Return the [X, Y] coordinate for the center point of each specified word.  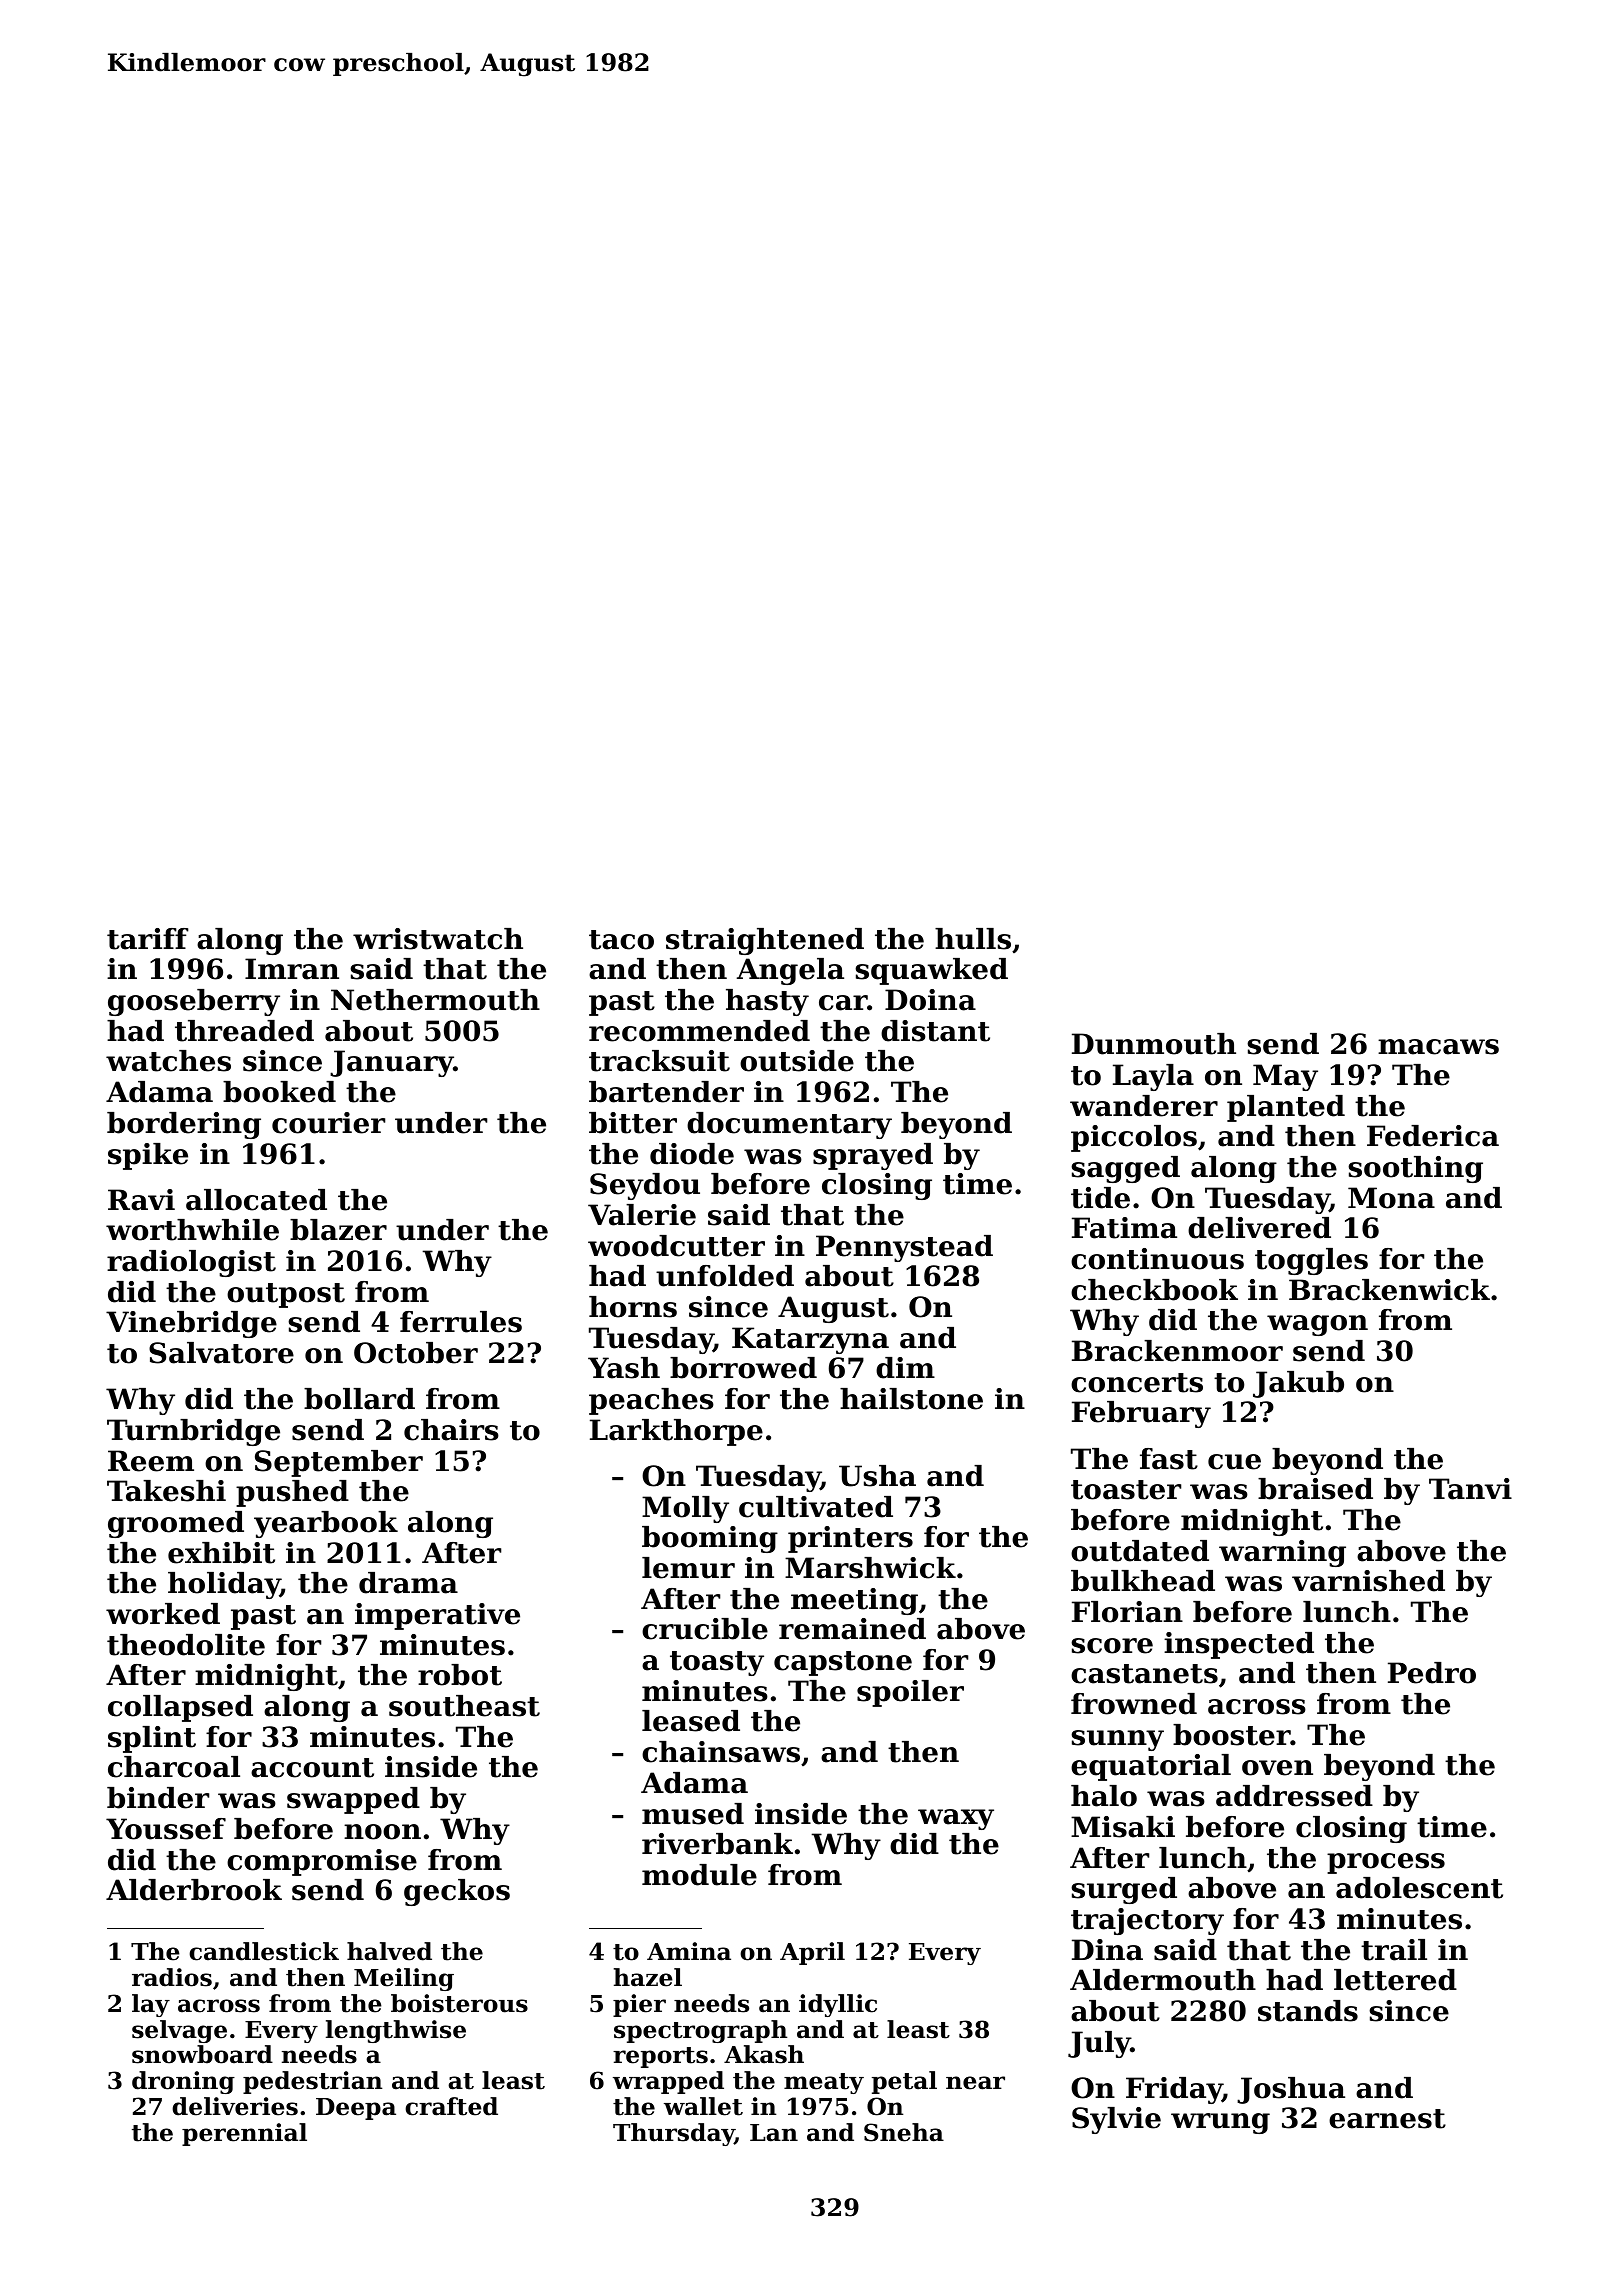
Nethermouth [435, 1000]
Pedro [1432, 1673]
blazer [338, 1230]
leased [691, 1721]
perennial [244, 2134]
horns [633, 1307]
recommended [699, 1031]
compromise [322, 1862]
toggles [1311, 1261]
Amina [689, 1951]
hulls [973, 939]
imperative [437, 1616]
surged [1124, 1890]
